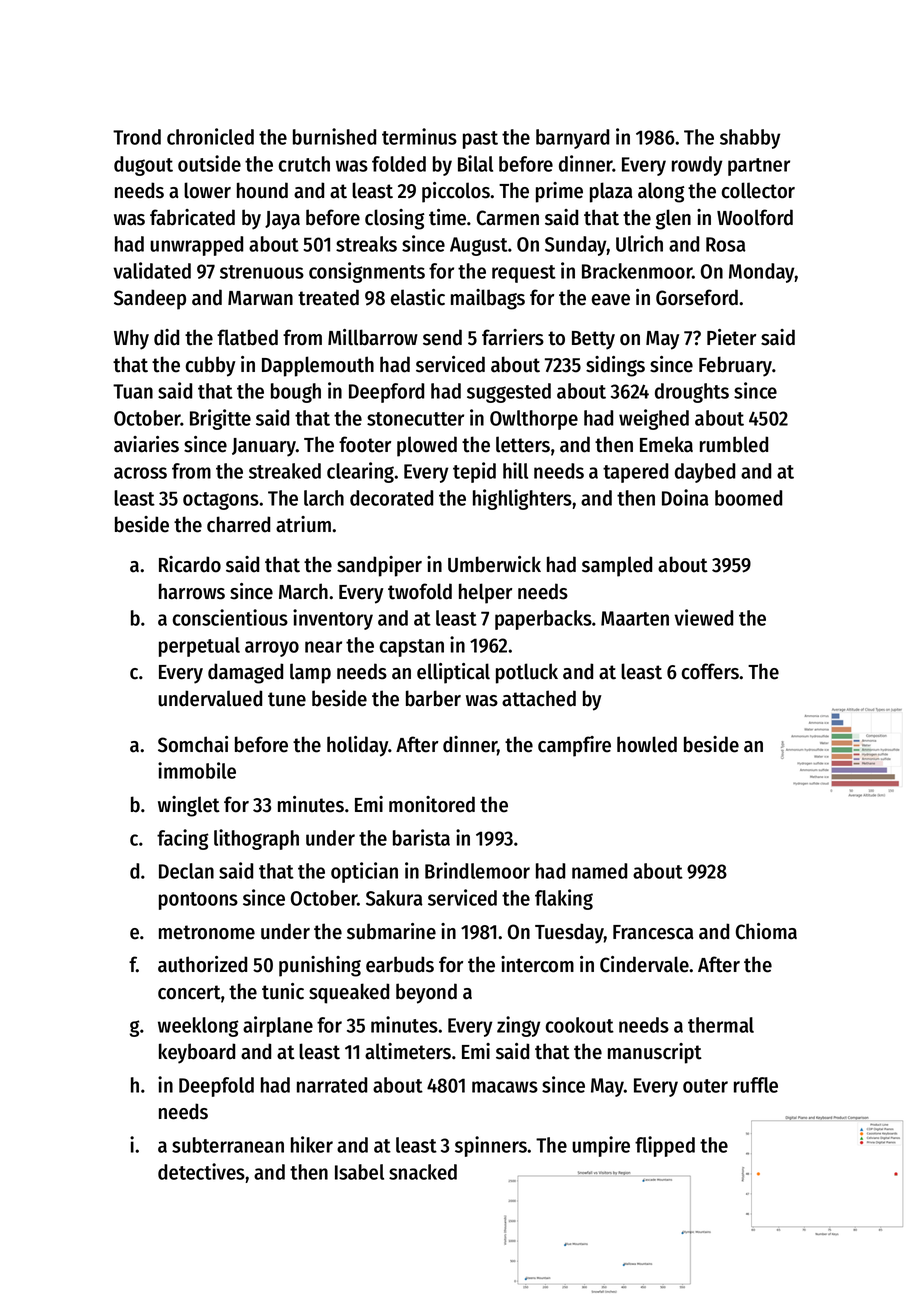  I want to click on lithograph, so click(256, 839).
